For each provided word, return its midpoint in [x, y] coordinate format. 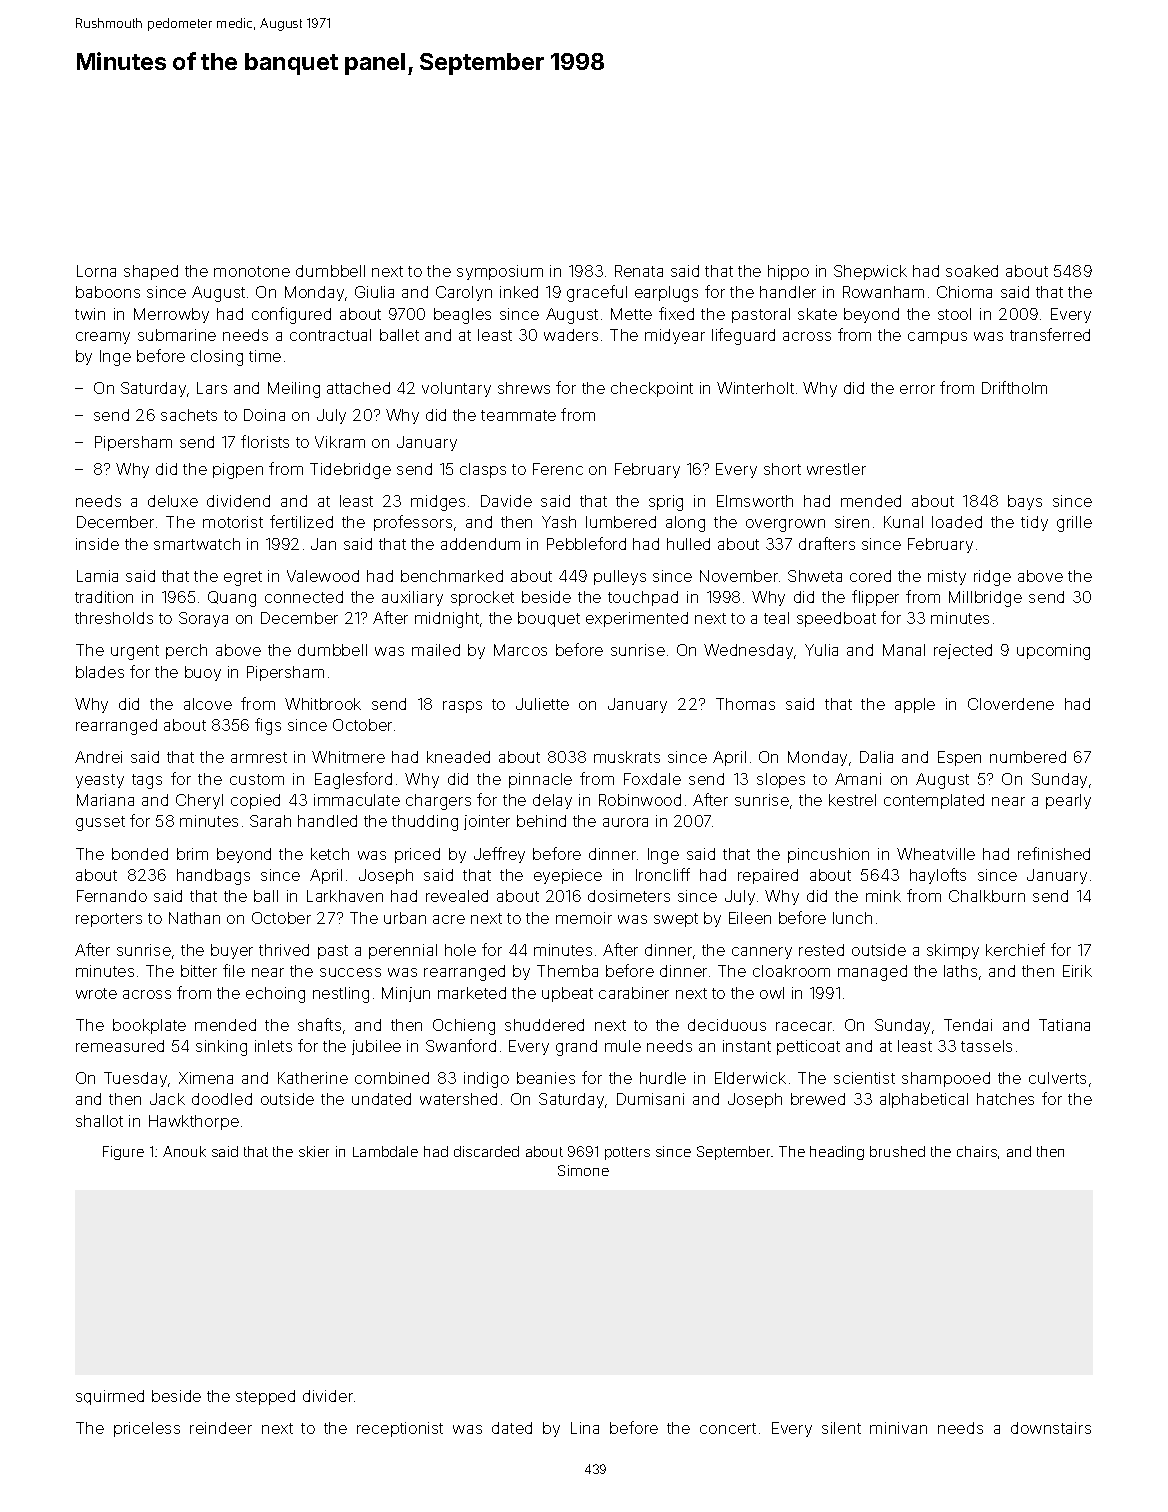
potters [627, 1153]
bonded [140, 854]
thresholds [114, 618]
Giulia [374, 292]
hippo [788, 272]
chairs [977, 1151]
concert [728, 1428]
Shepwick [870, 272]
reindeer [221, 1428]
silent [841, 1428]
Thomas [745, 704]
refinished [1054, 853]
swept [676, 920]
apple [915, 705]
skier [314, 1151]
